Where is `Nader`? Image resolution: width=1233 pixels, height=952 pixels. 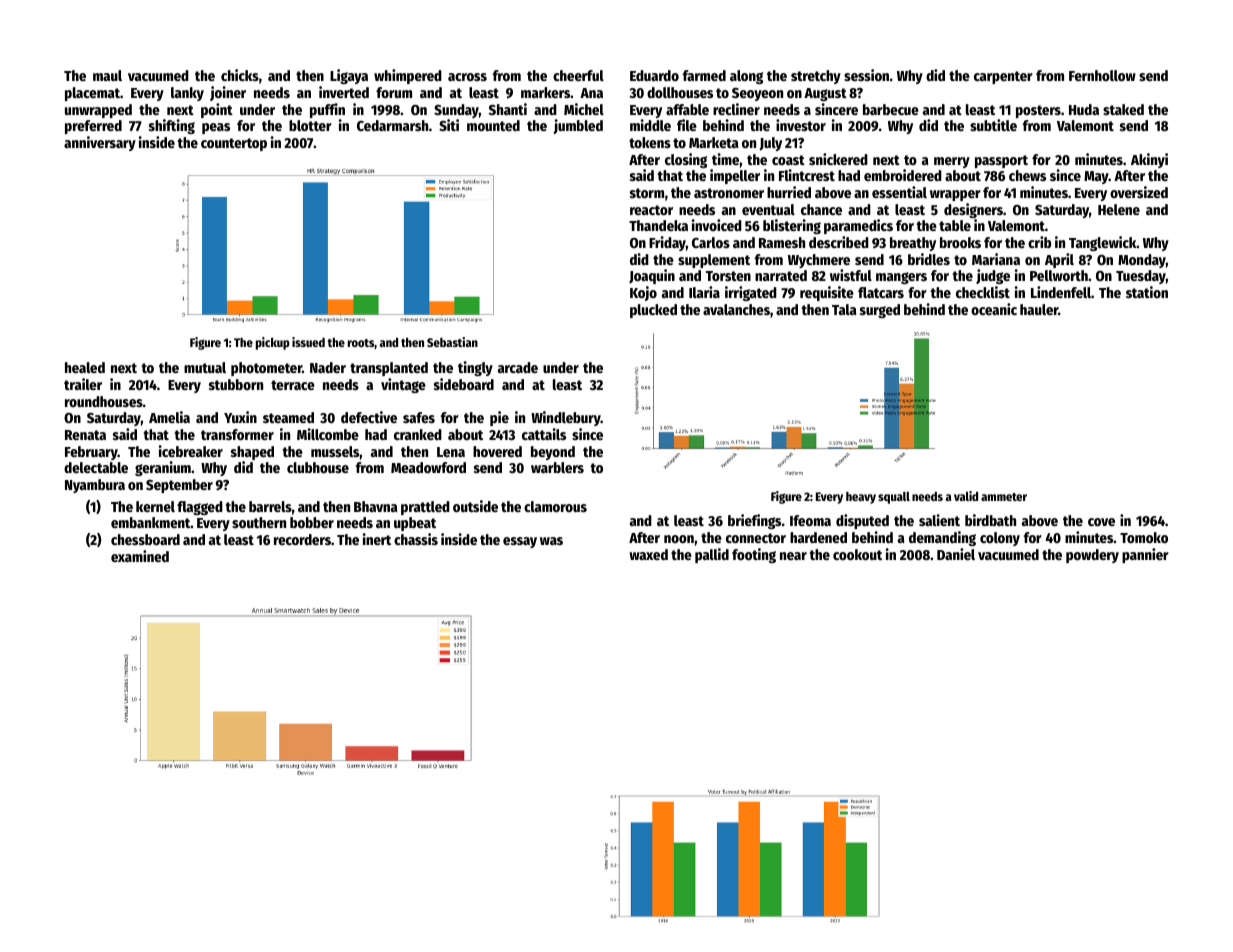
Nader is located at coordinates (328, 367).
